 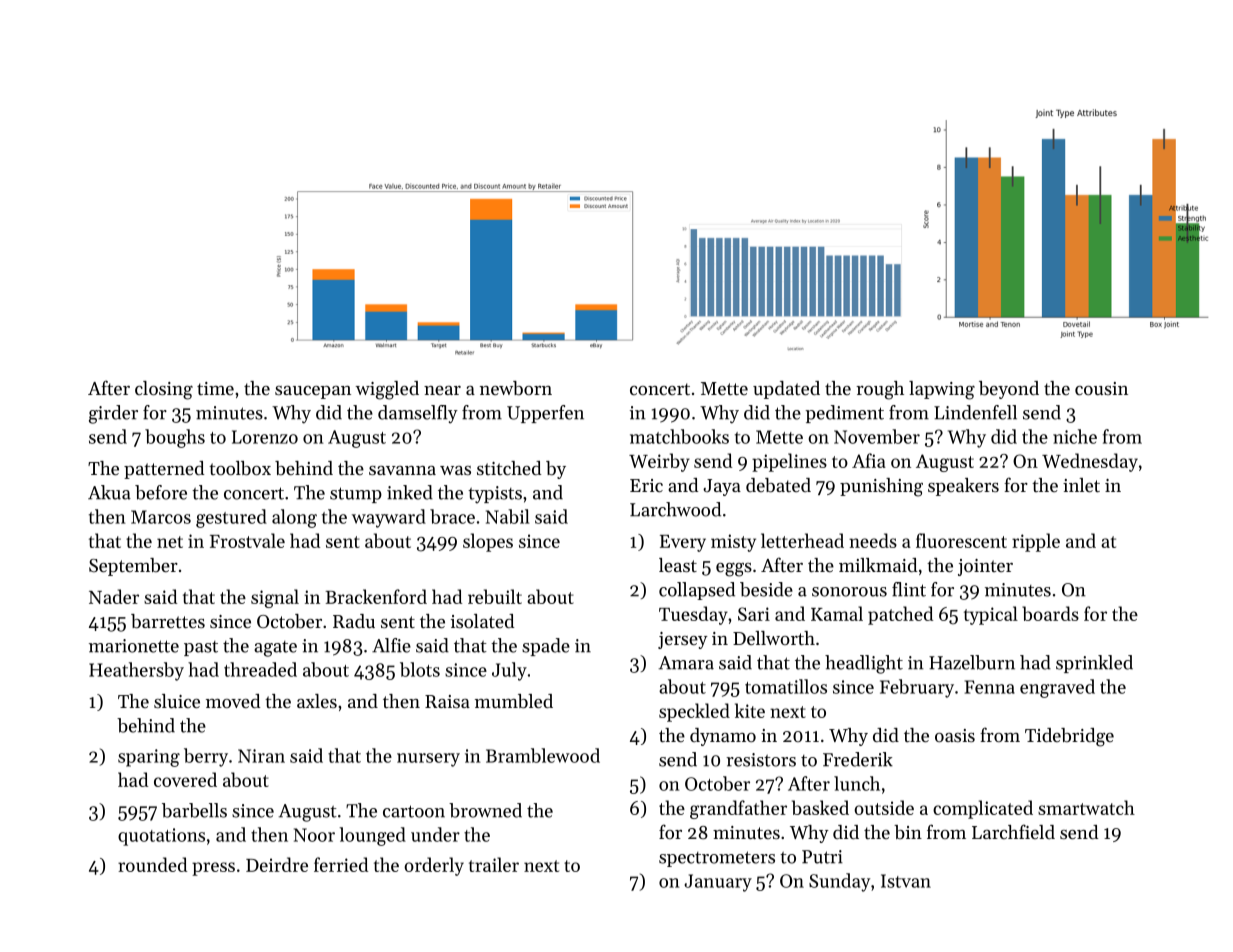 I want to click on wiggled, so click(x=387, y=390).
